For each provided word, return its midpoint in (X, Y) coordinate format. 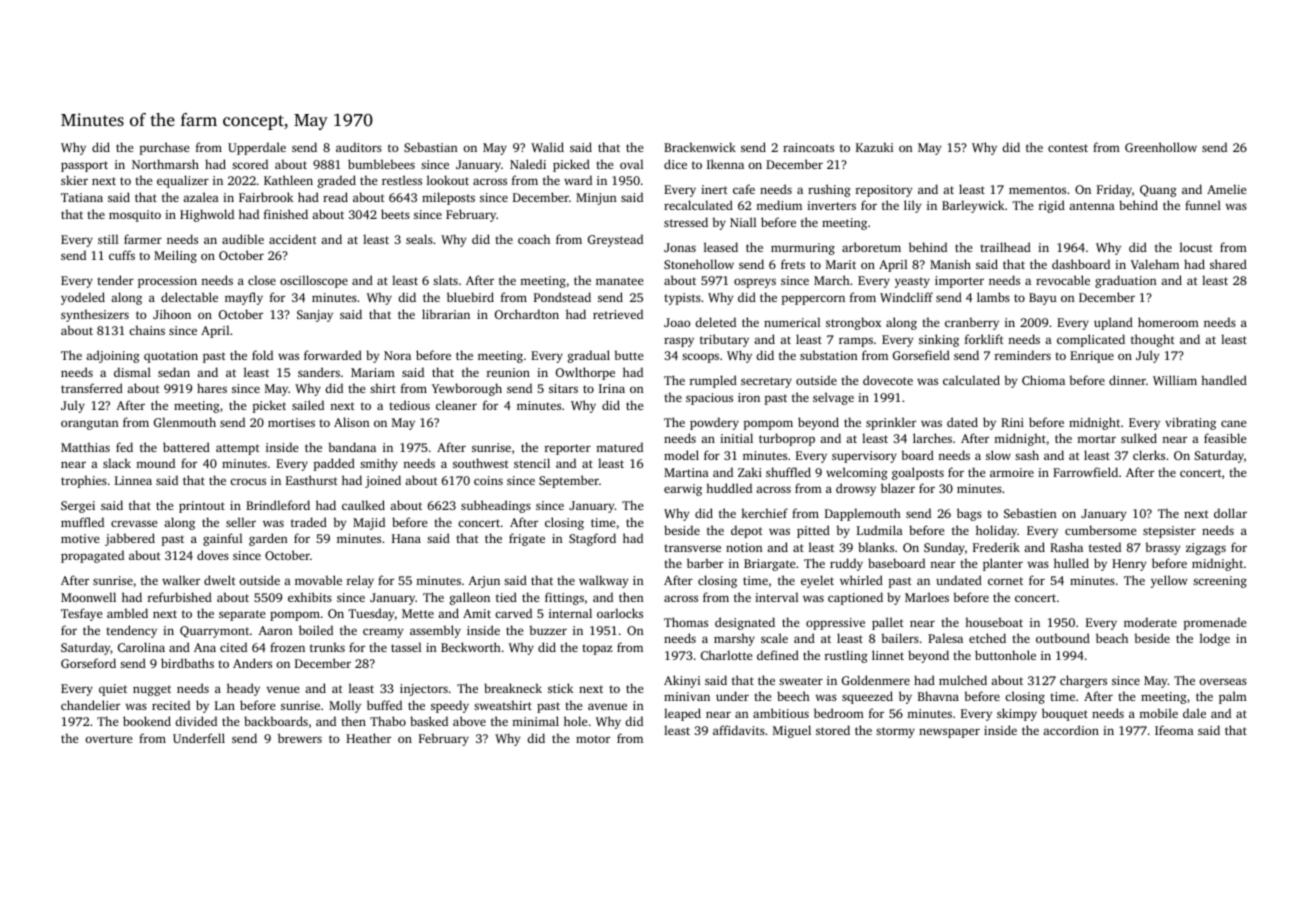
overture (108, 739)
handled (1224, 380)
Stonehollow (699, 264)
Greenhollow (1161, 147)
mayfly (244, 298)
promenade (1215, 623)
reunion (508, 372)
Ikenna (725, 164)
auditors (359, 147)
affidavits (739, 730)
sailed (308, 405)
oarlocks (620, 613)
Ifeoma (1174, 730)
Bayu (1043, 299)
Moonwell (88, 597)
